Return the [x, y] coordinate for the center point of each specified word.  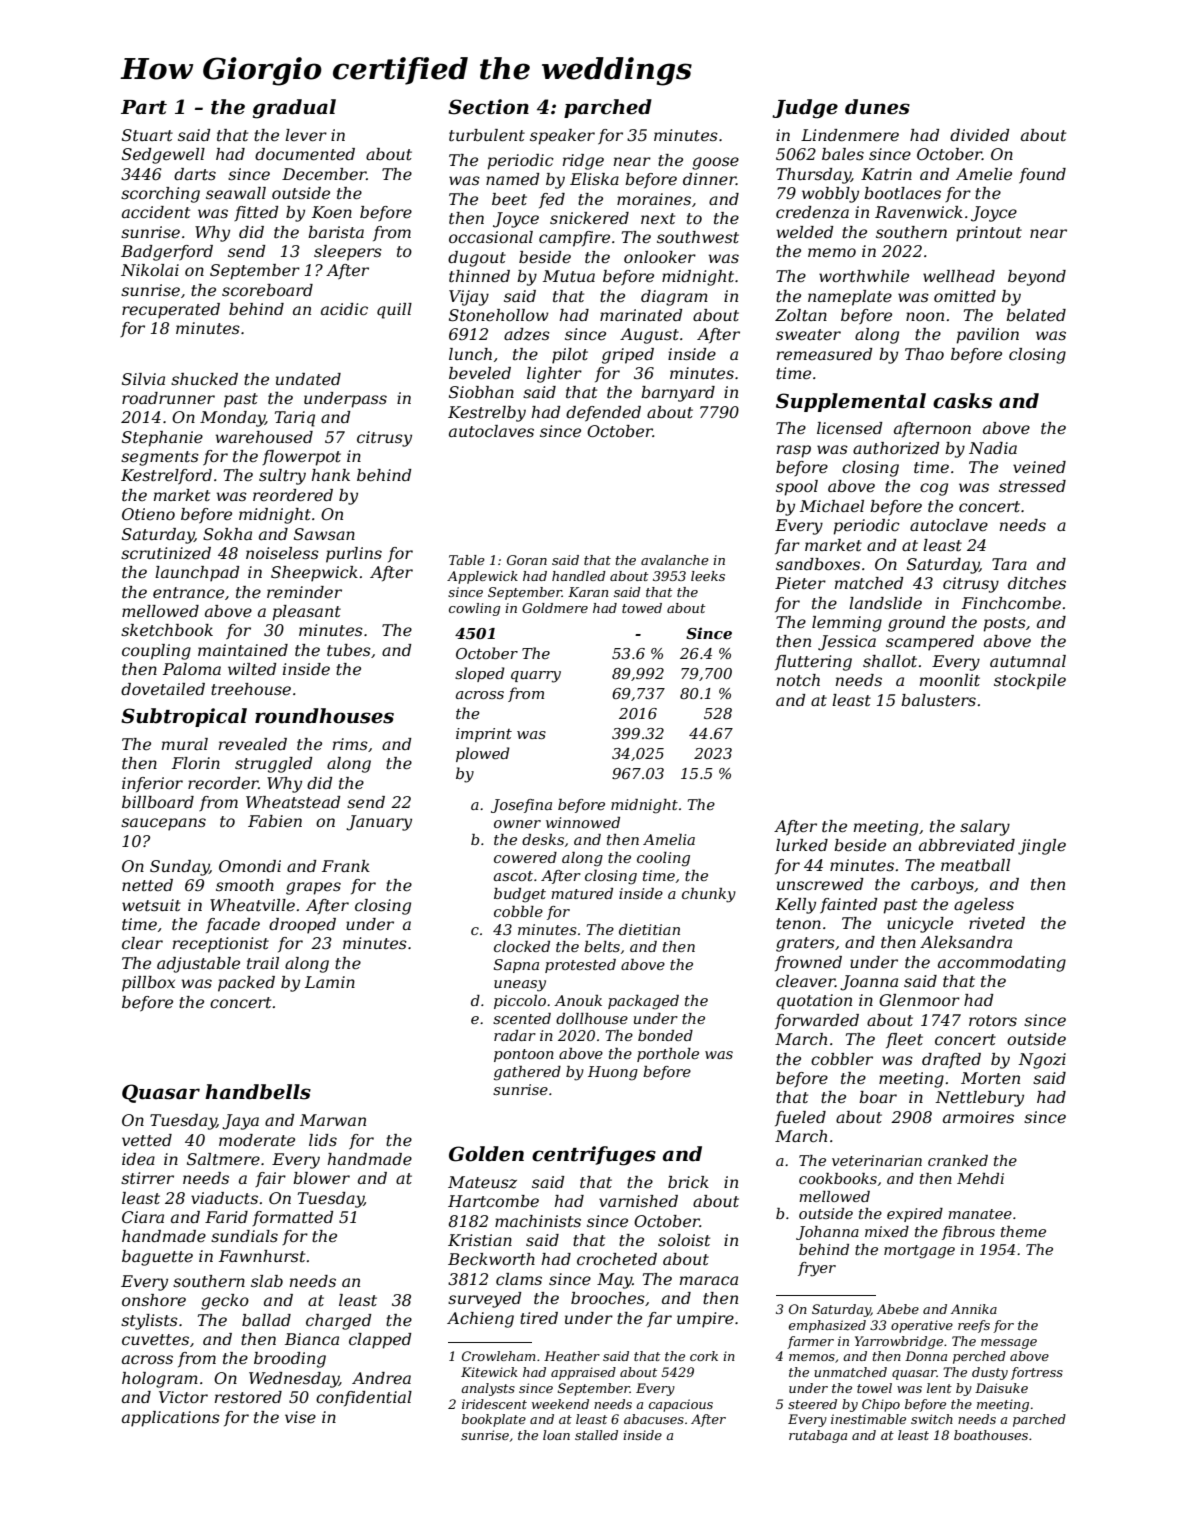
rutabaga [818, 1436]
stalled [596, 1435]
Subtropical [184, 717]
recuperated [171, 311]
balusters [938, 700]
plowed [483, 754]
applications [171, 1419]
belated [1036, 315]
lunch [470, 354]
